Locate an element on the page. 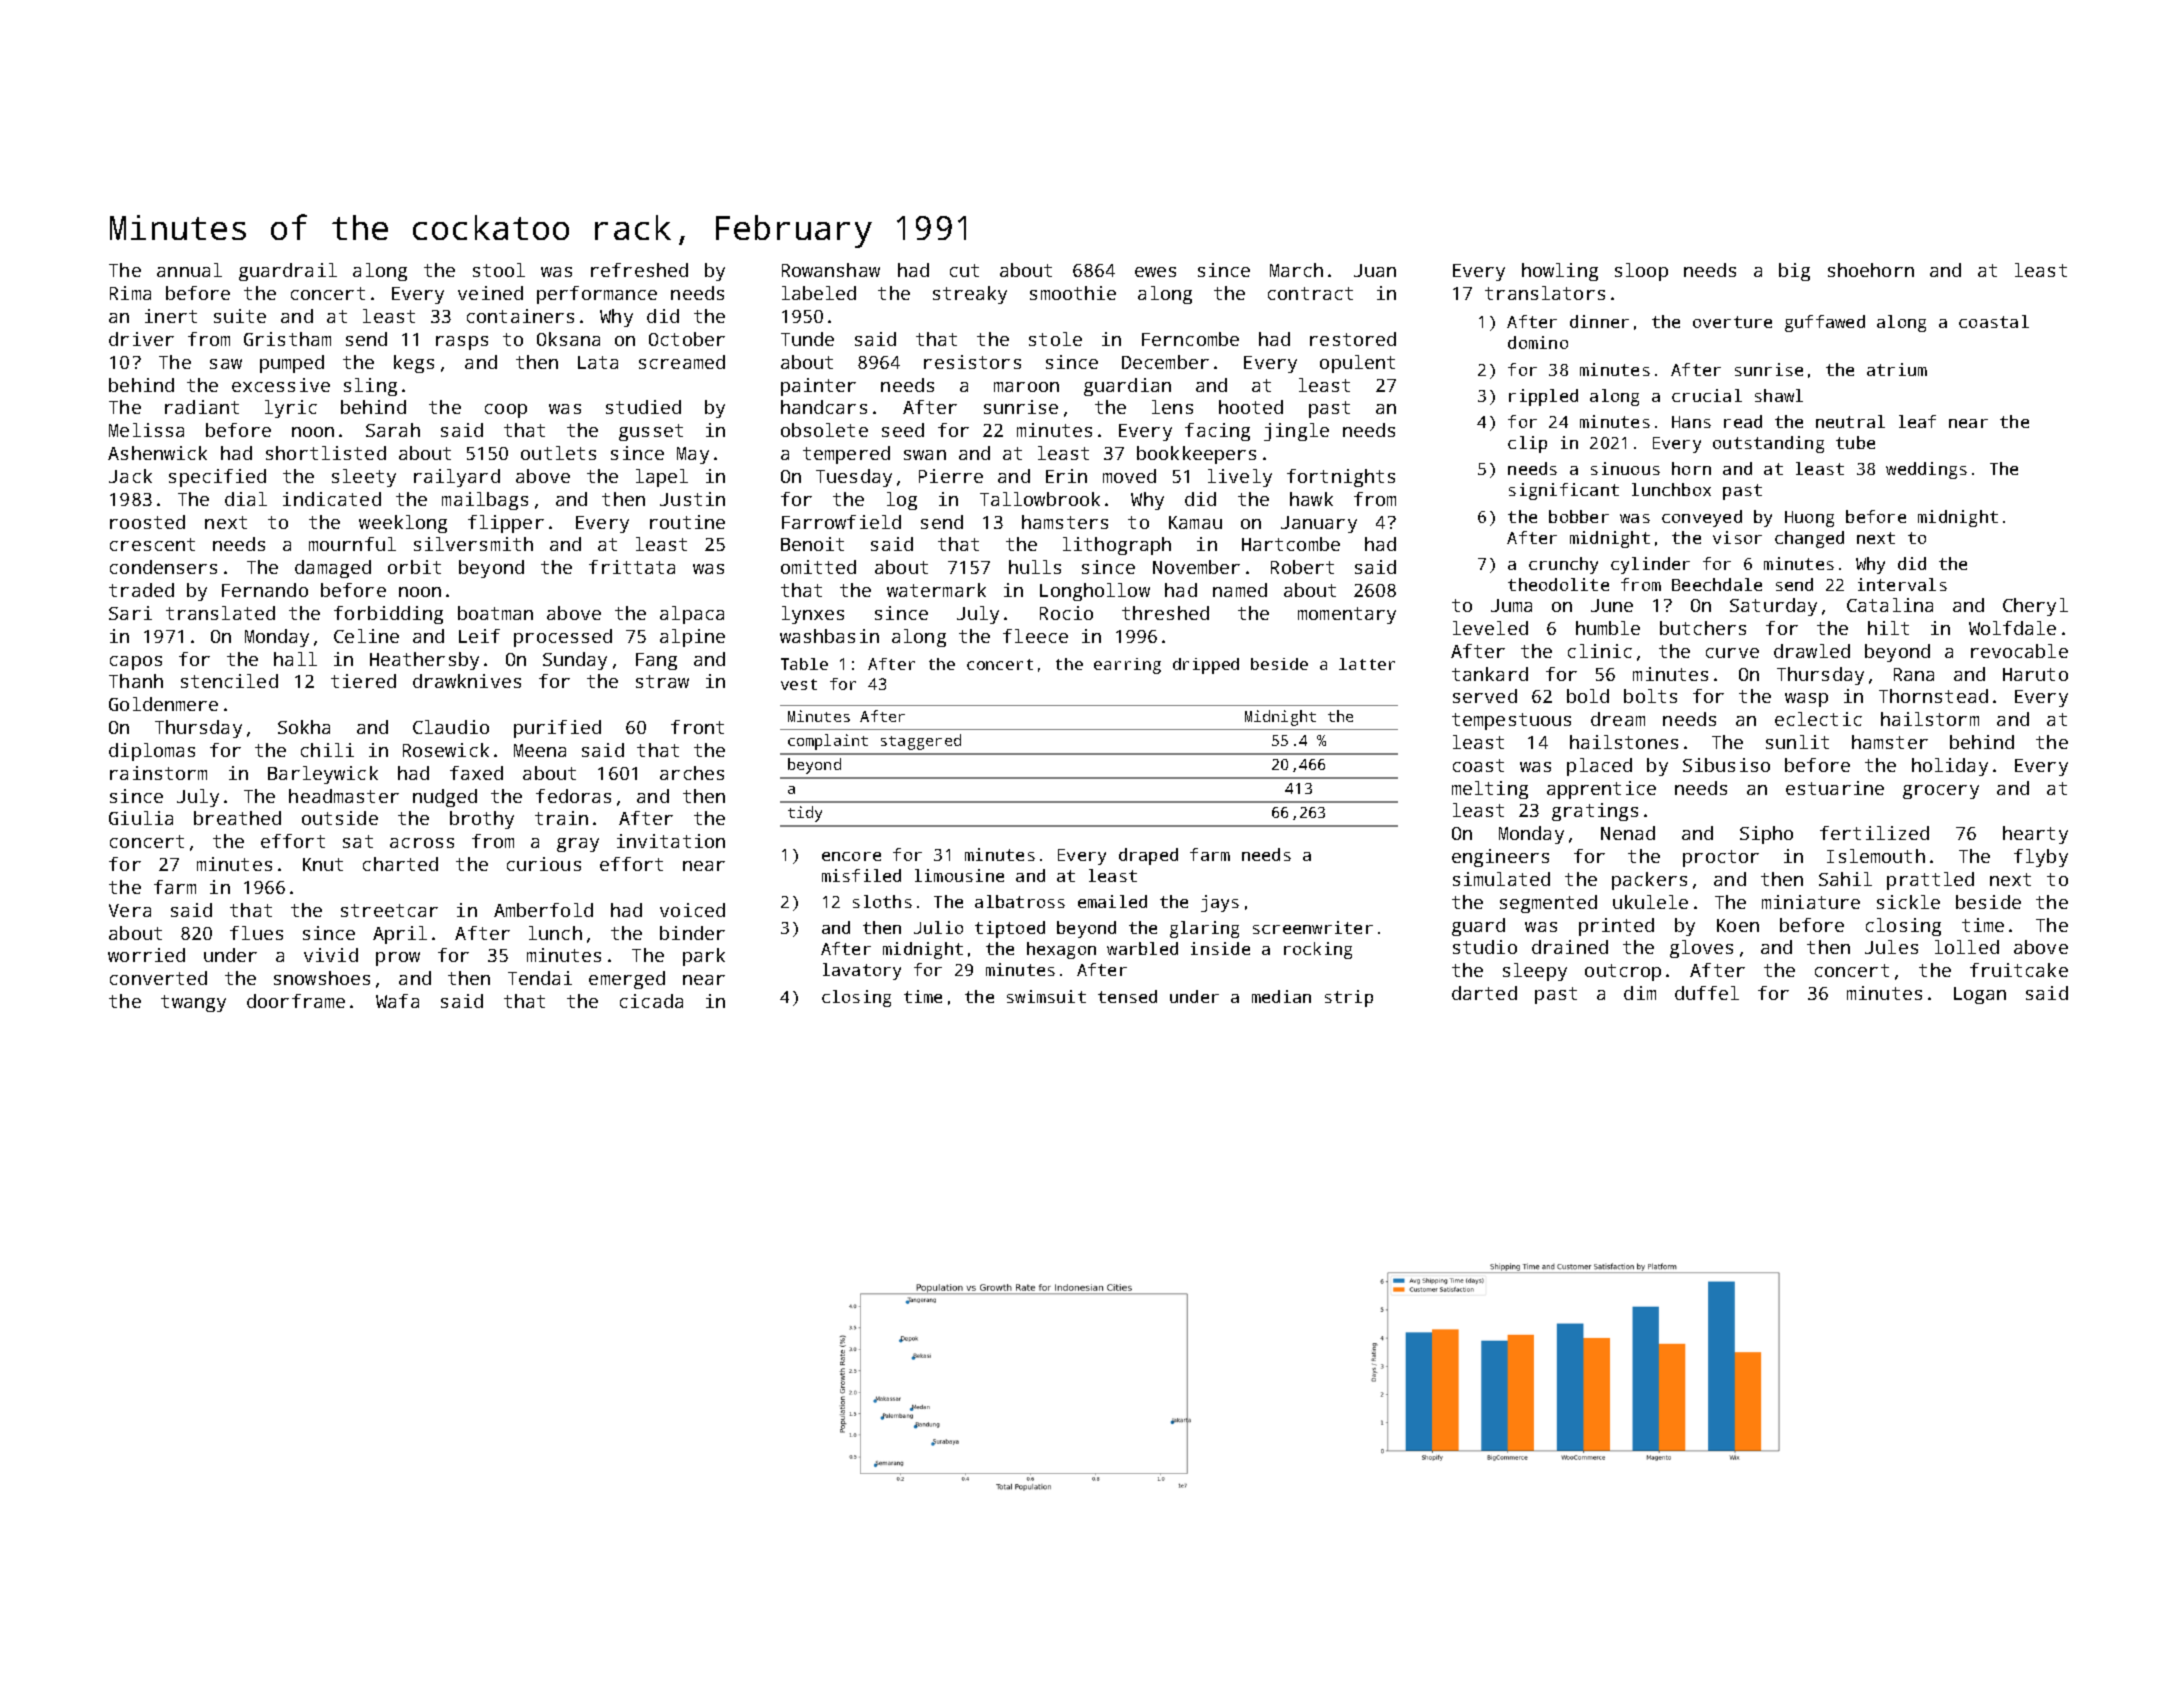 The height and width of the image is (1683, 2178). voiced is located at coordinates (692, 910).
